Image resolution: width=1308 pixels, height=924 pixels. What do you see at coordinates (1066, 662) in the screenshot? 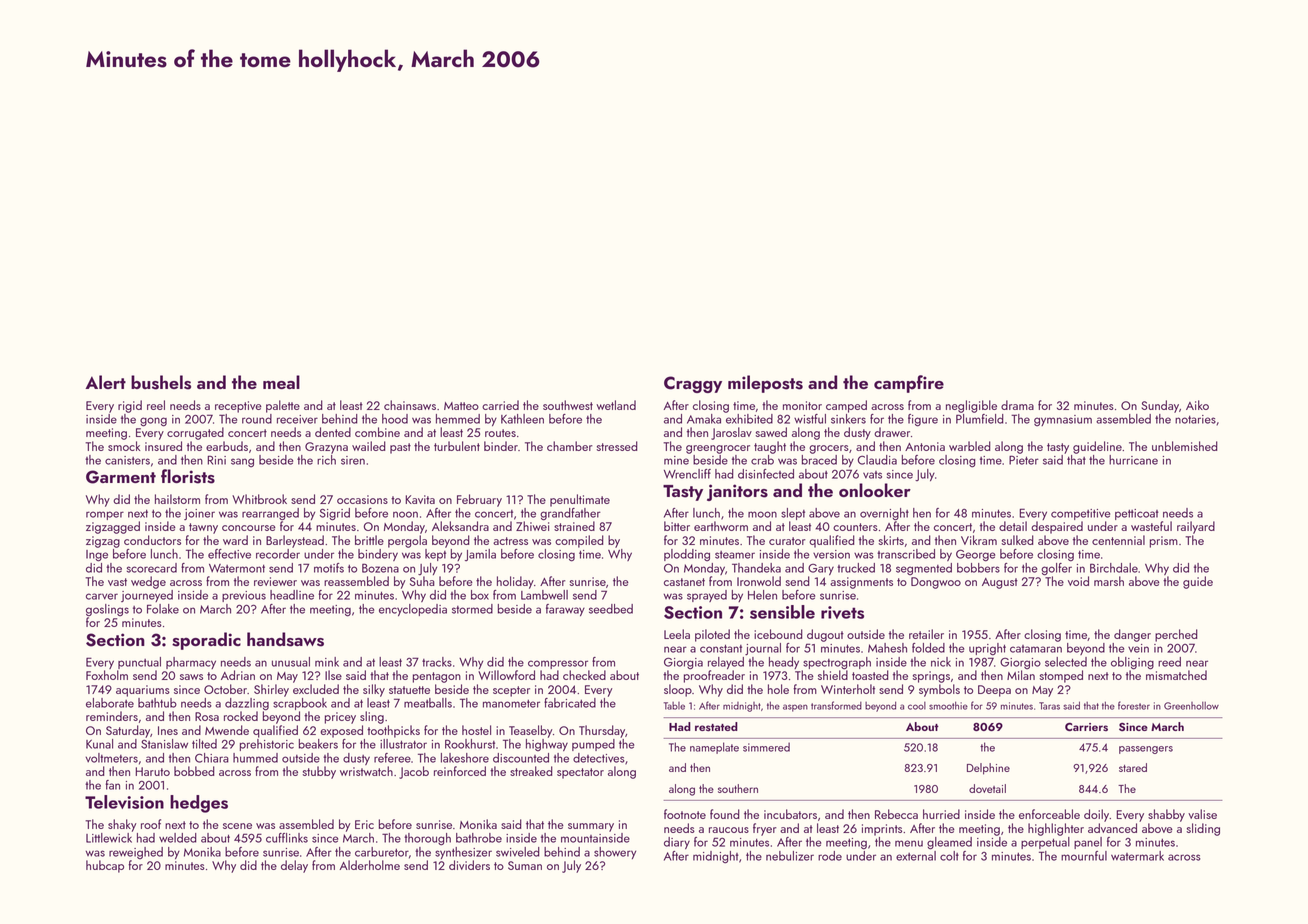
I see `selected` at bounding box center [1066, 662].
